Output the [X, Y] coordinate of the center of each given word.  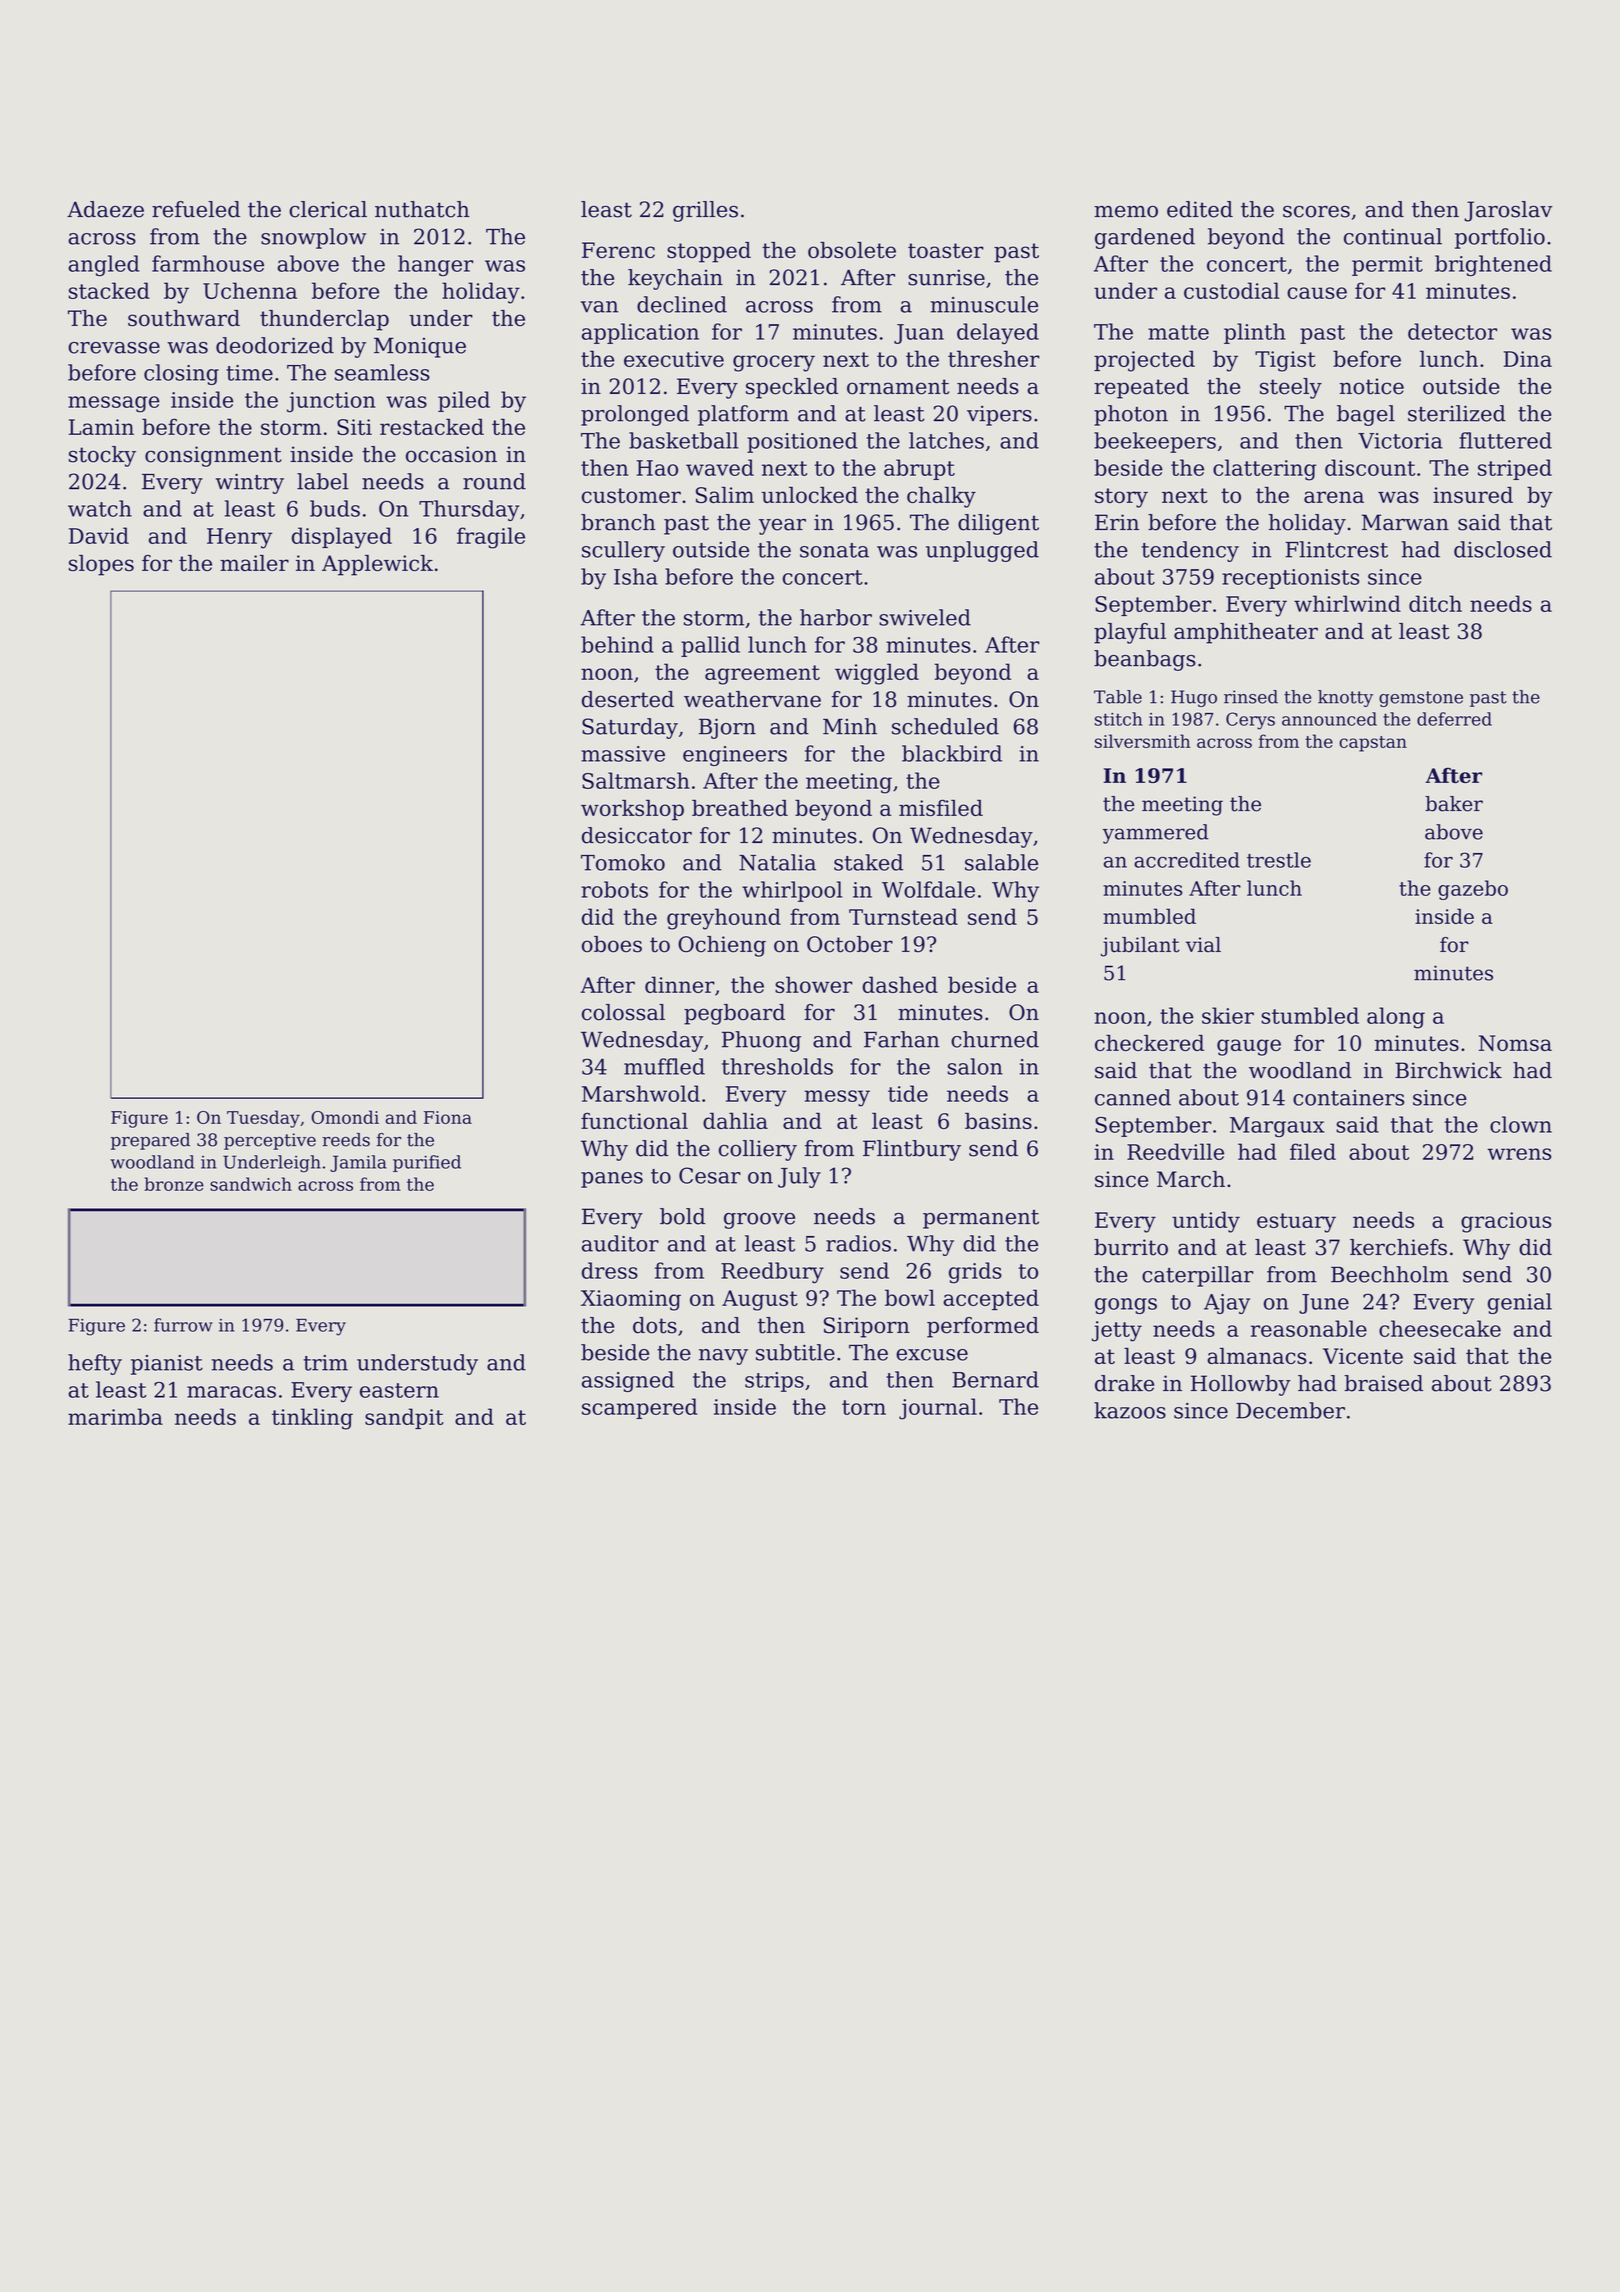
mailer [254, 563]
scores [1316, 211]
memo [1126, 211]
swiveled [925, 617]
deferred [1454, 719]
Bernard [995, 1379]
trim [325, 1363]
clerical [328, 209]
